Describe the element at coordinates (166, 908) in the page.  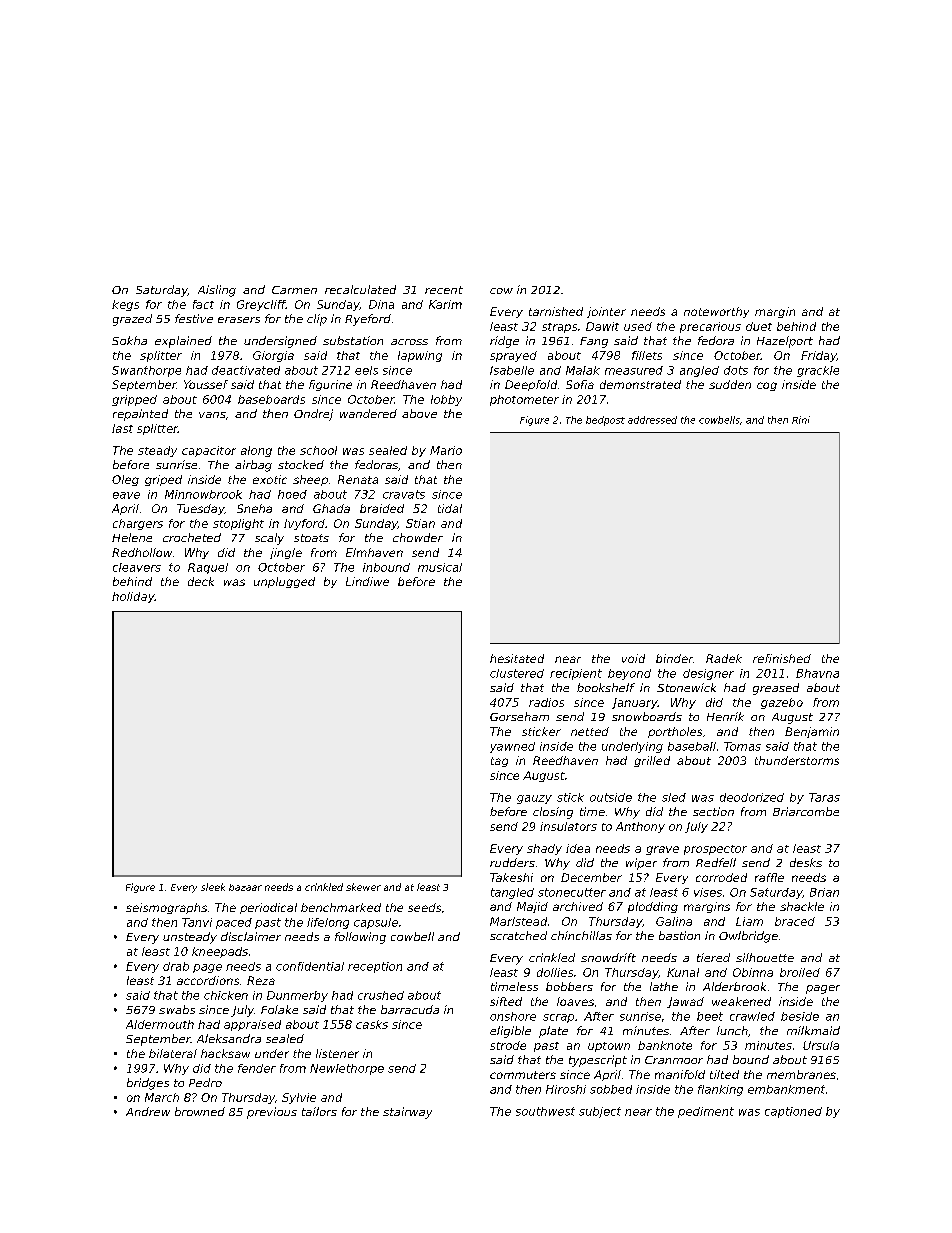
I see `seismographs` at that location.
